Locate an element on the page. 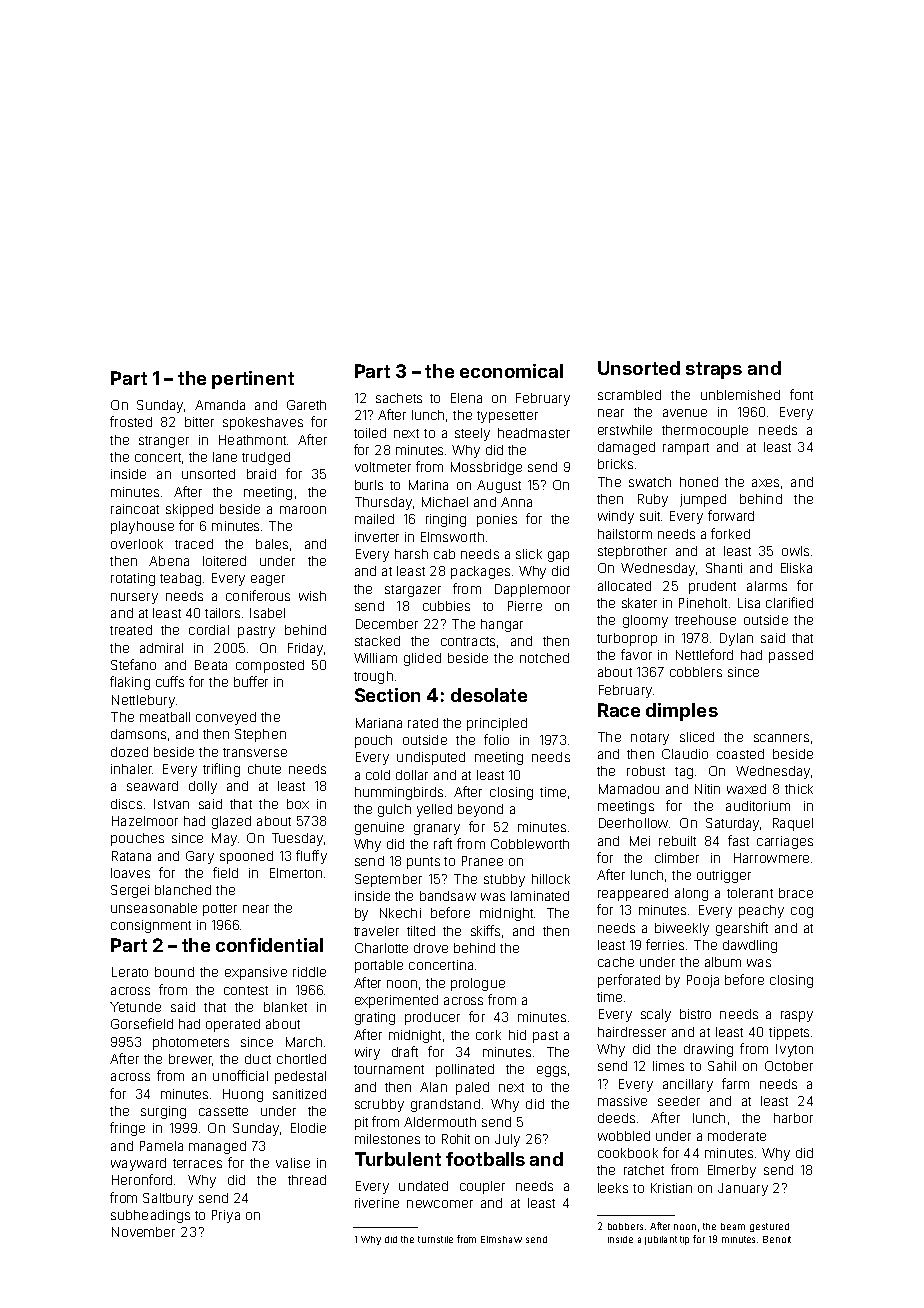 The height and width of the image is (1308, 924). straps is located at coordinates (714, 370).
